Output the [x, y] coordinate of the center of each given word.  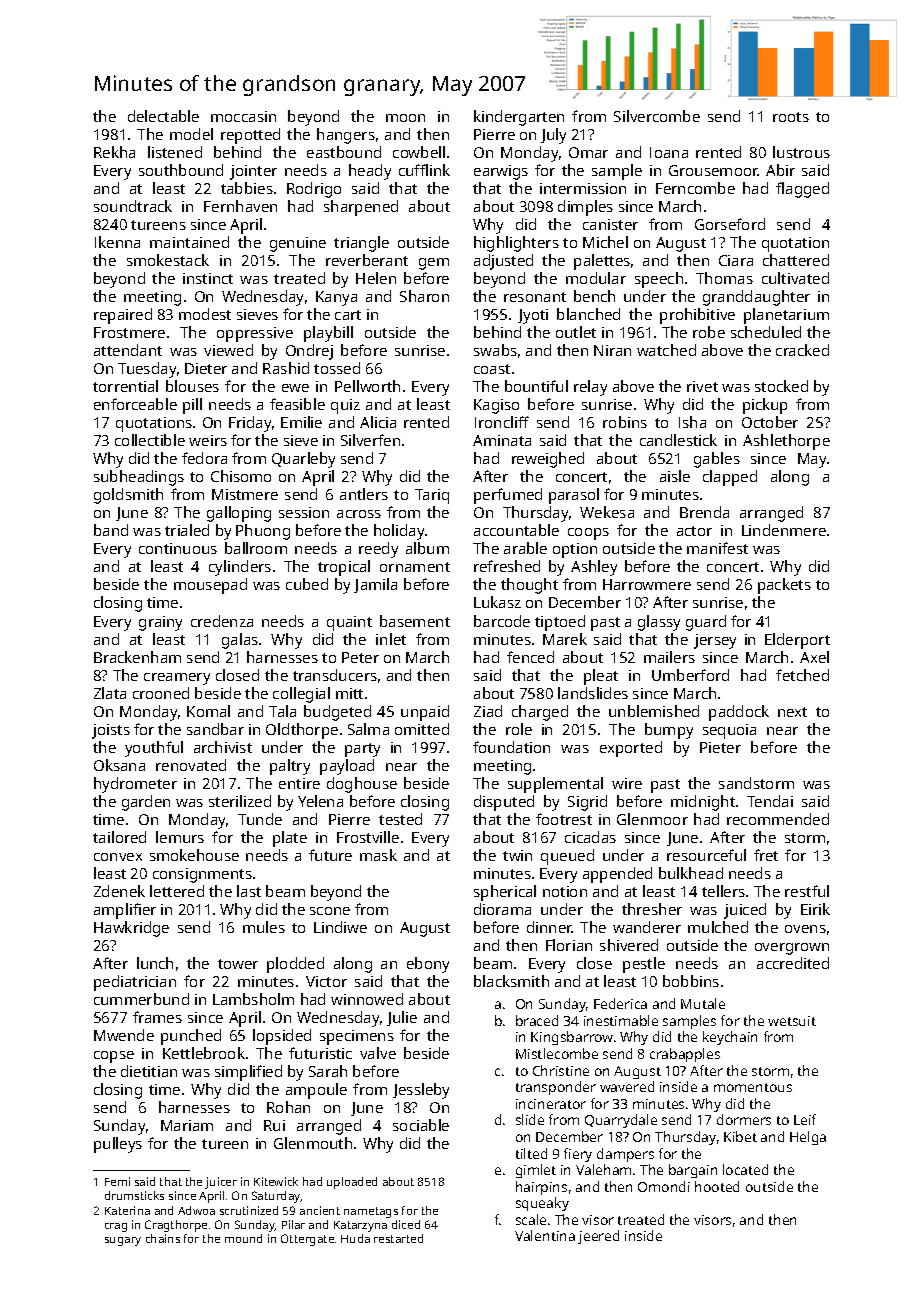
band [111, 530]
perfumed [508, 496]
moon [405, 118]
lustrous [801, 152]
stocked [781, 386]
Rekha [114, 152]
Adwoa [196, 1210]
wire [627, 783]
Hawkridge [131, 929]
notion [565, 891]
